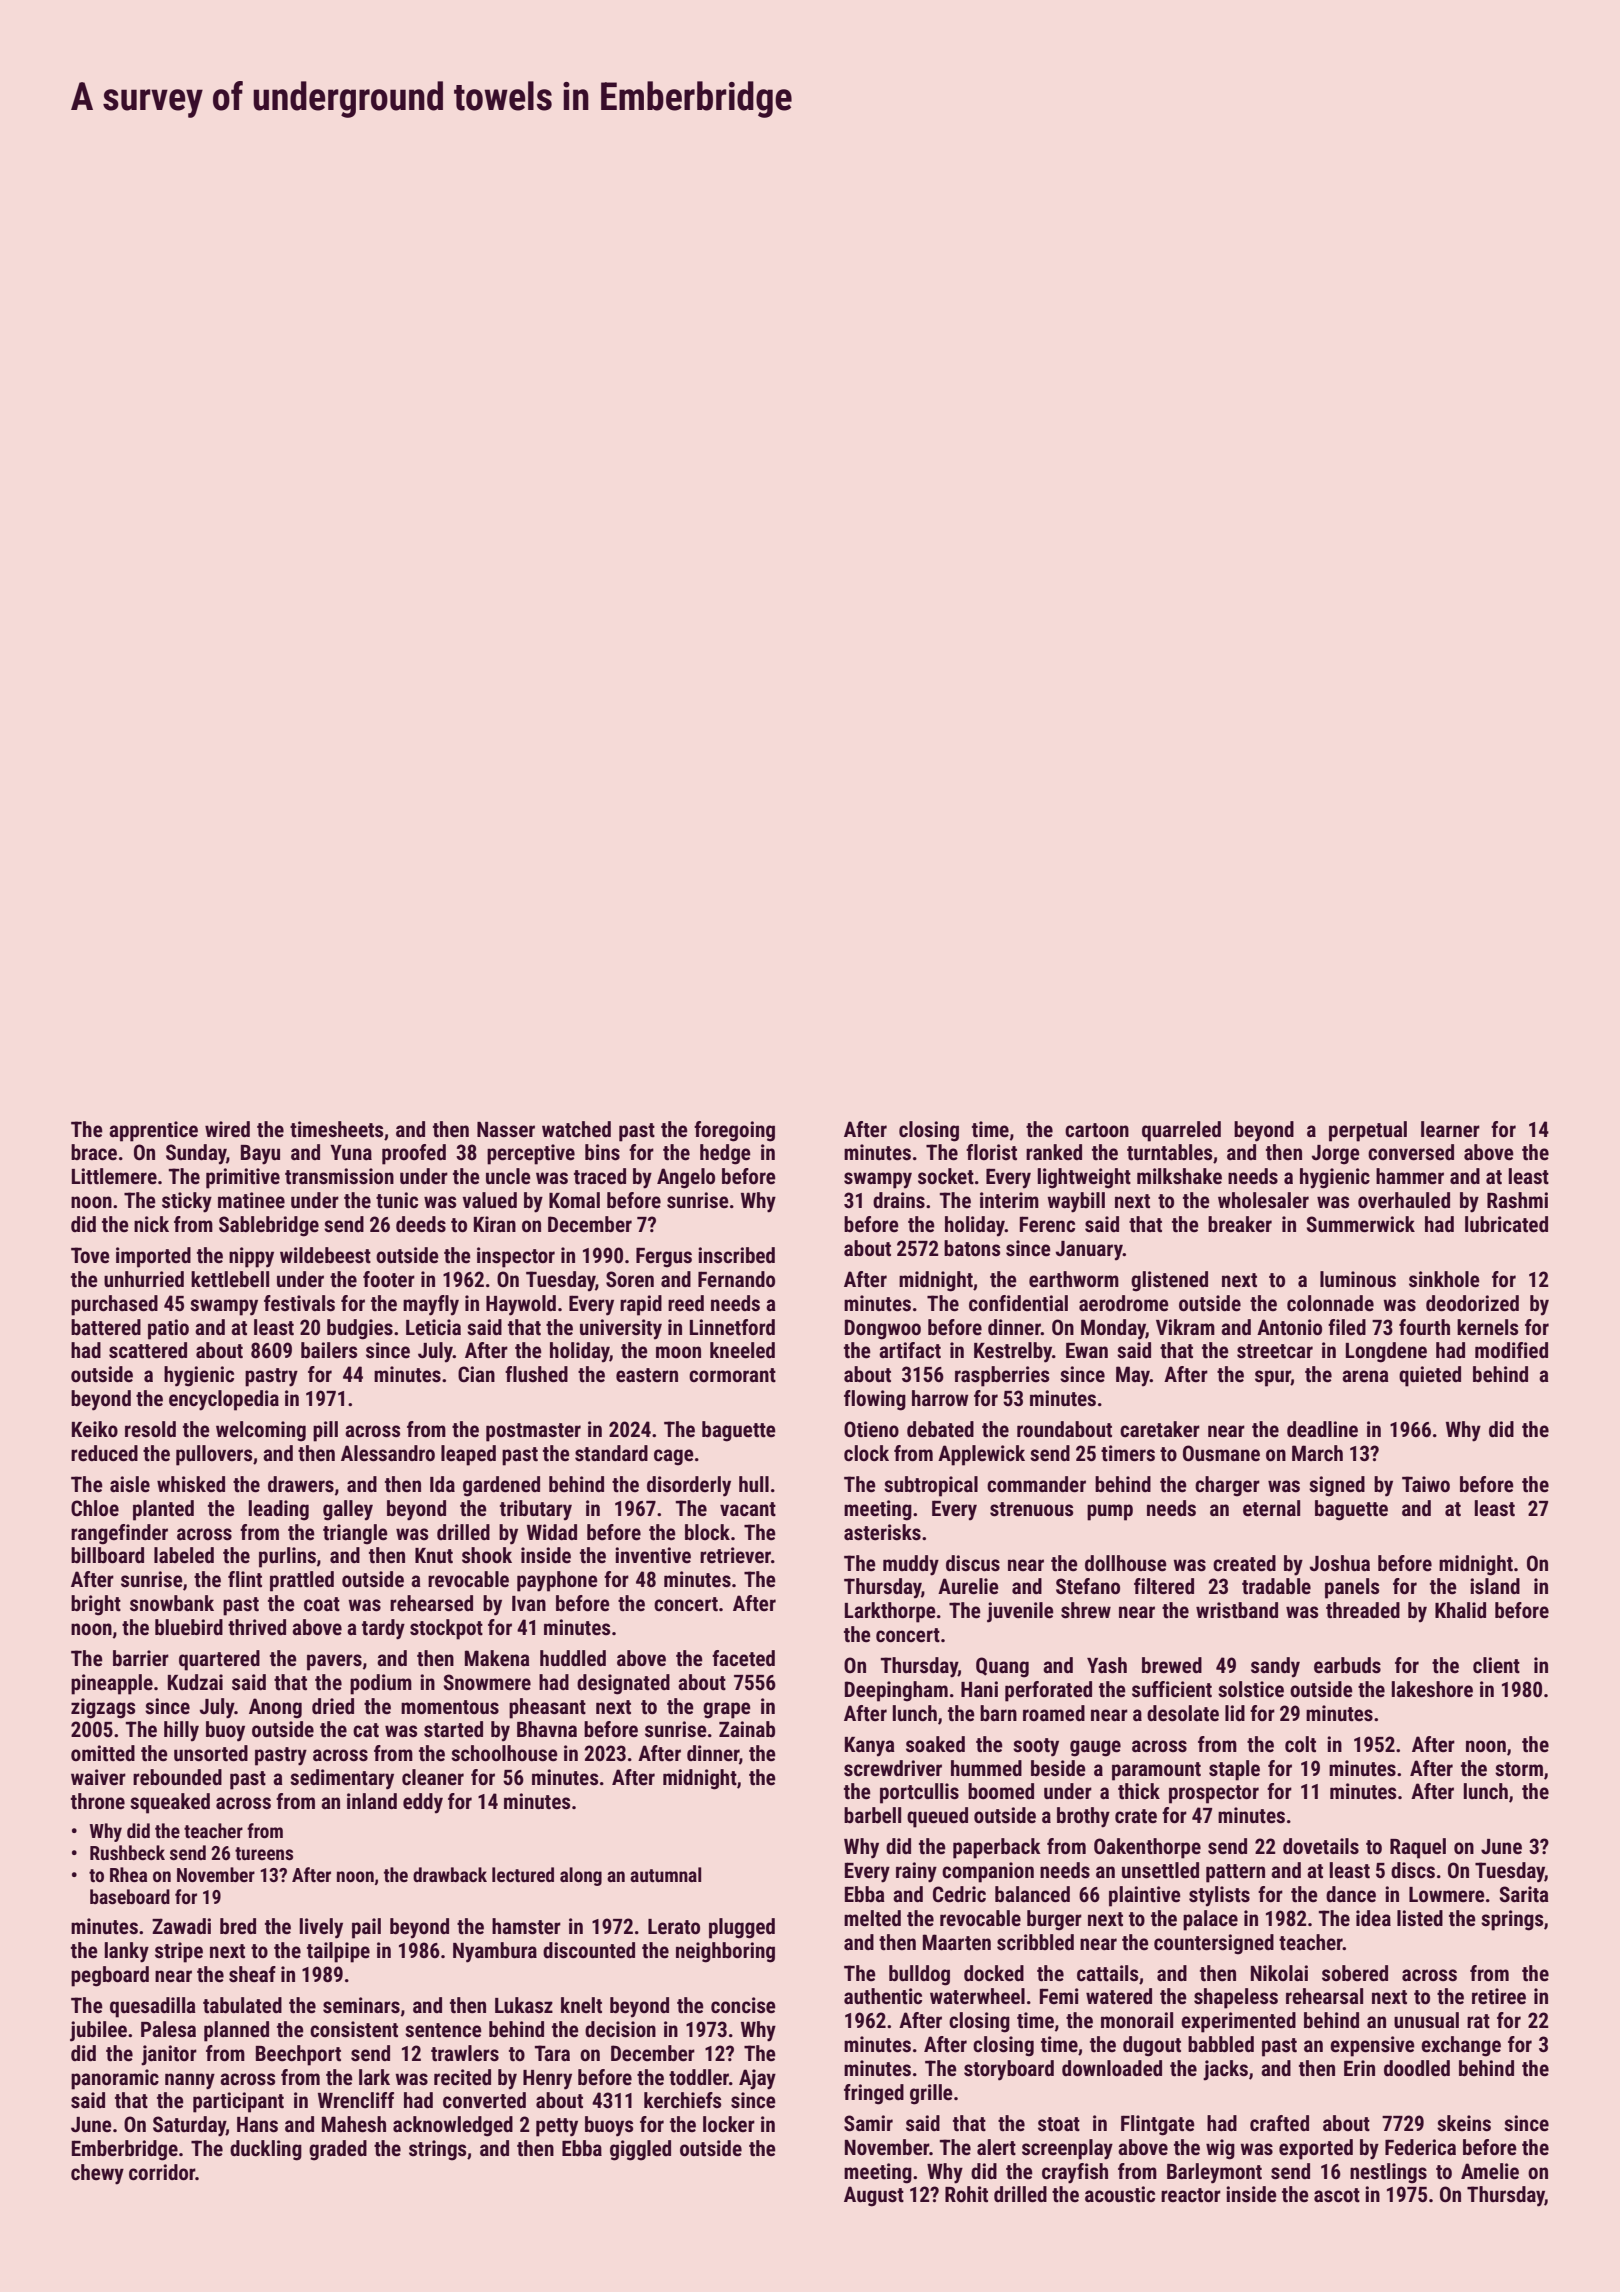 Image resolution: width=1620 pixels, height=2292 pixels. I want to click on storm, so click(1519, 1769).
